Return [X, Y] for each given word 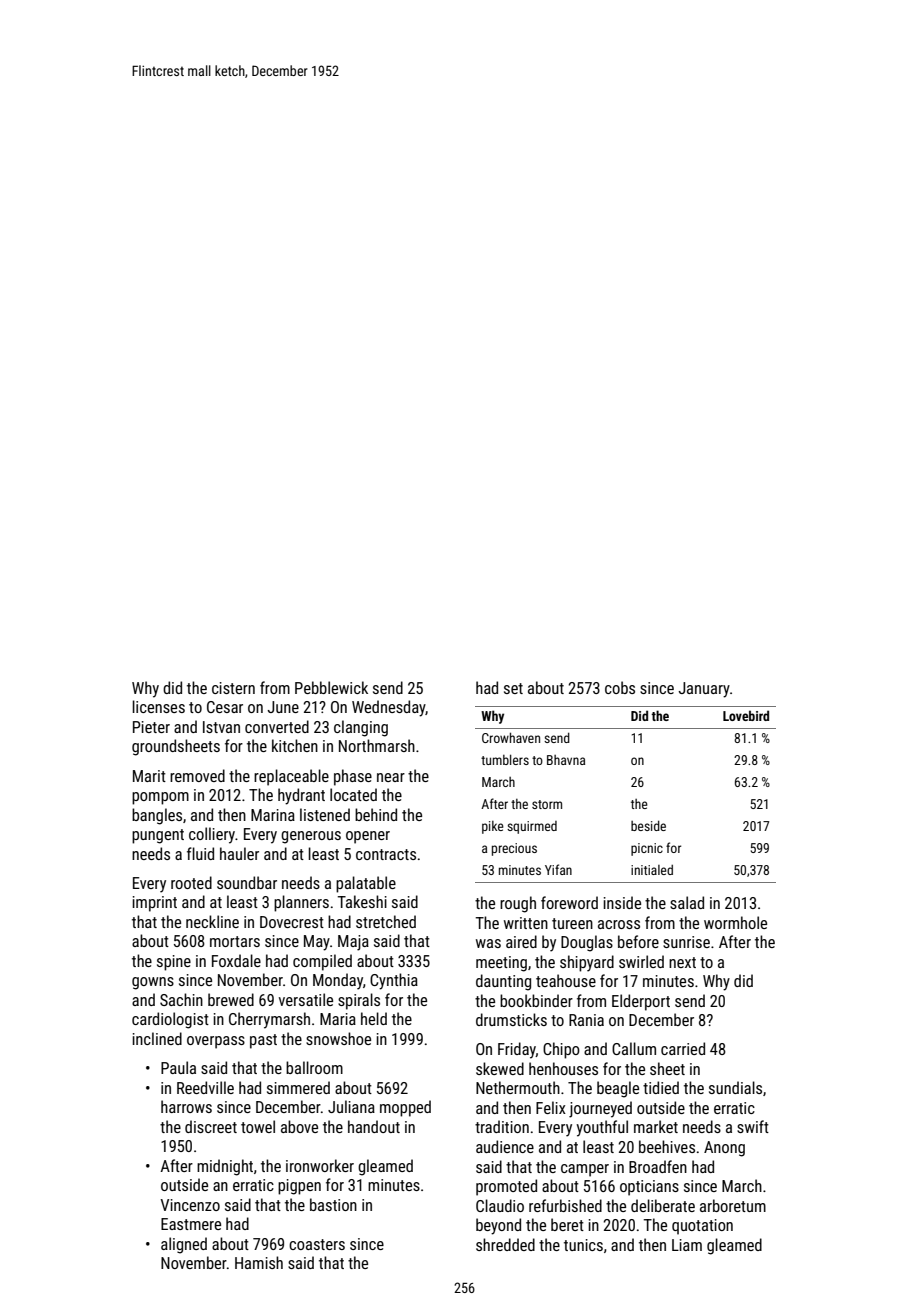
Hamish [259, 1262]
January [704, 690]
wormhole [735, 922]
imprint [155, 904]
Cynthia [394, 981]
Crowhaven [511, 737]
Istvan [221, 727]
